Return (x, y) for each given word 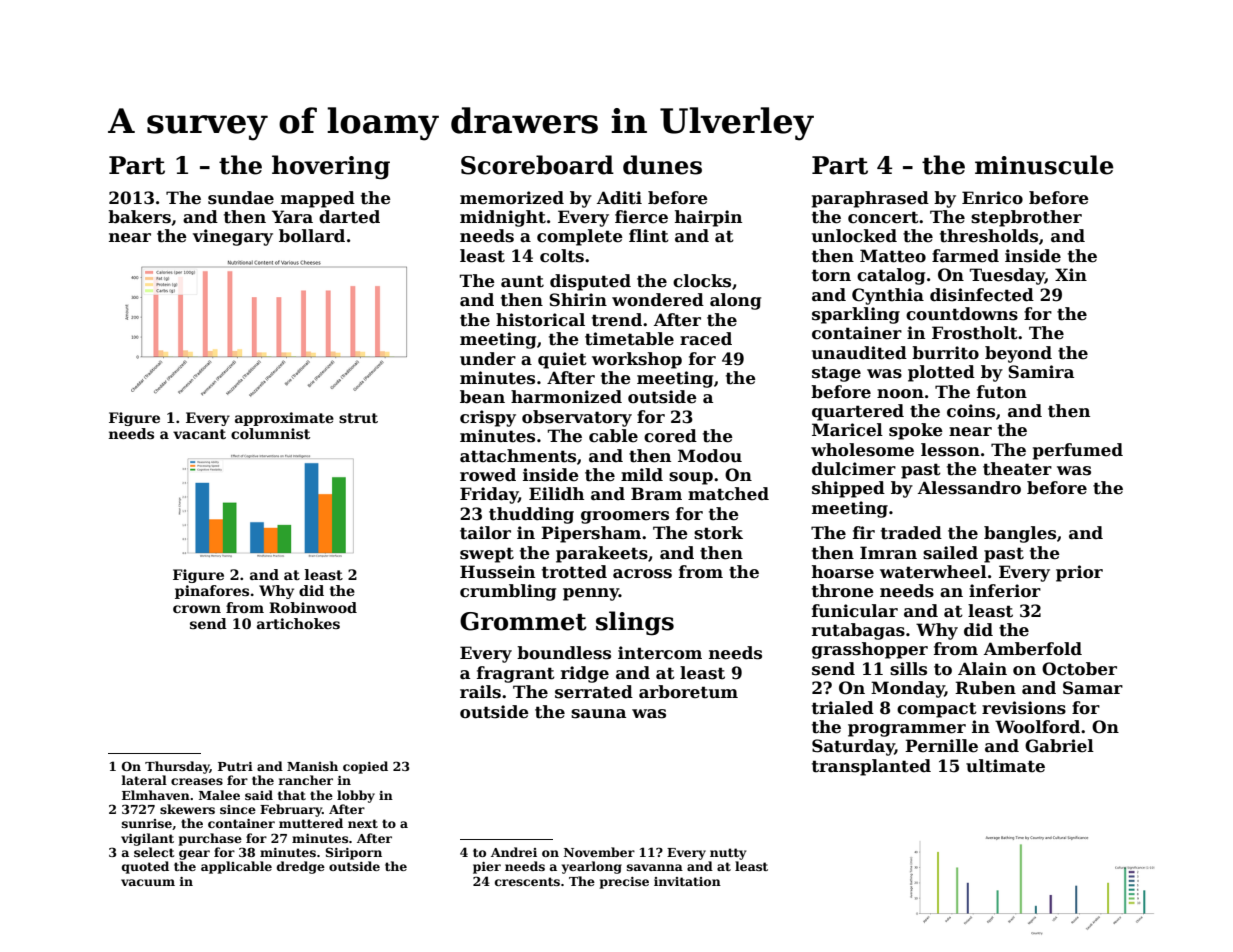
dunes (662, 165)
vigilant (147, 839)
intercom (660, 653)
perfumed (1078, 451)
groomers (625, 517)
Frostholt (975, 333)
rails (480, 692)
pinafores (212, 592)
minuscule (1044, 165)
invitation (687, 881)
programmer (907, 730)
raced (706, 339)
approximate (284, 419)
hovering (331, 167)
